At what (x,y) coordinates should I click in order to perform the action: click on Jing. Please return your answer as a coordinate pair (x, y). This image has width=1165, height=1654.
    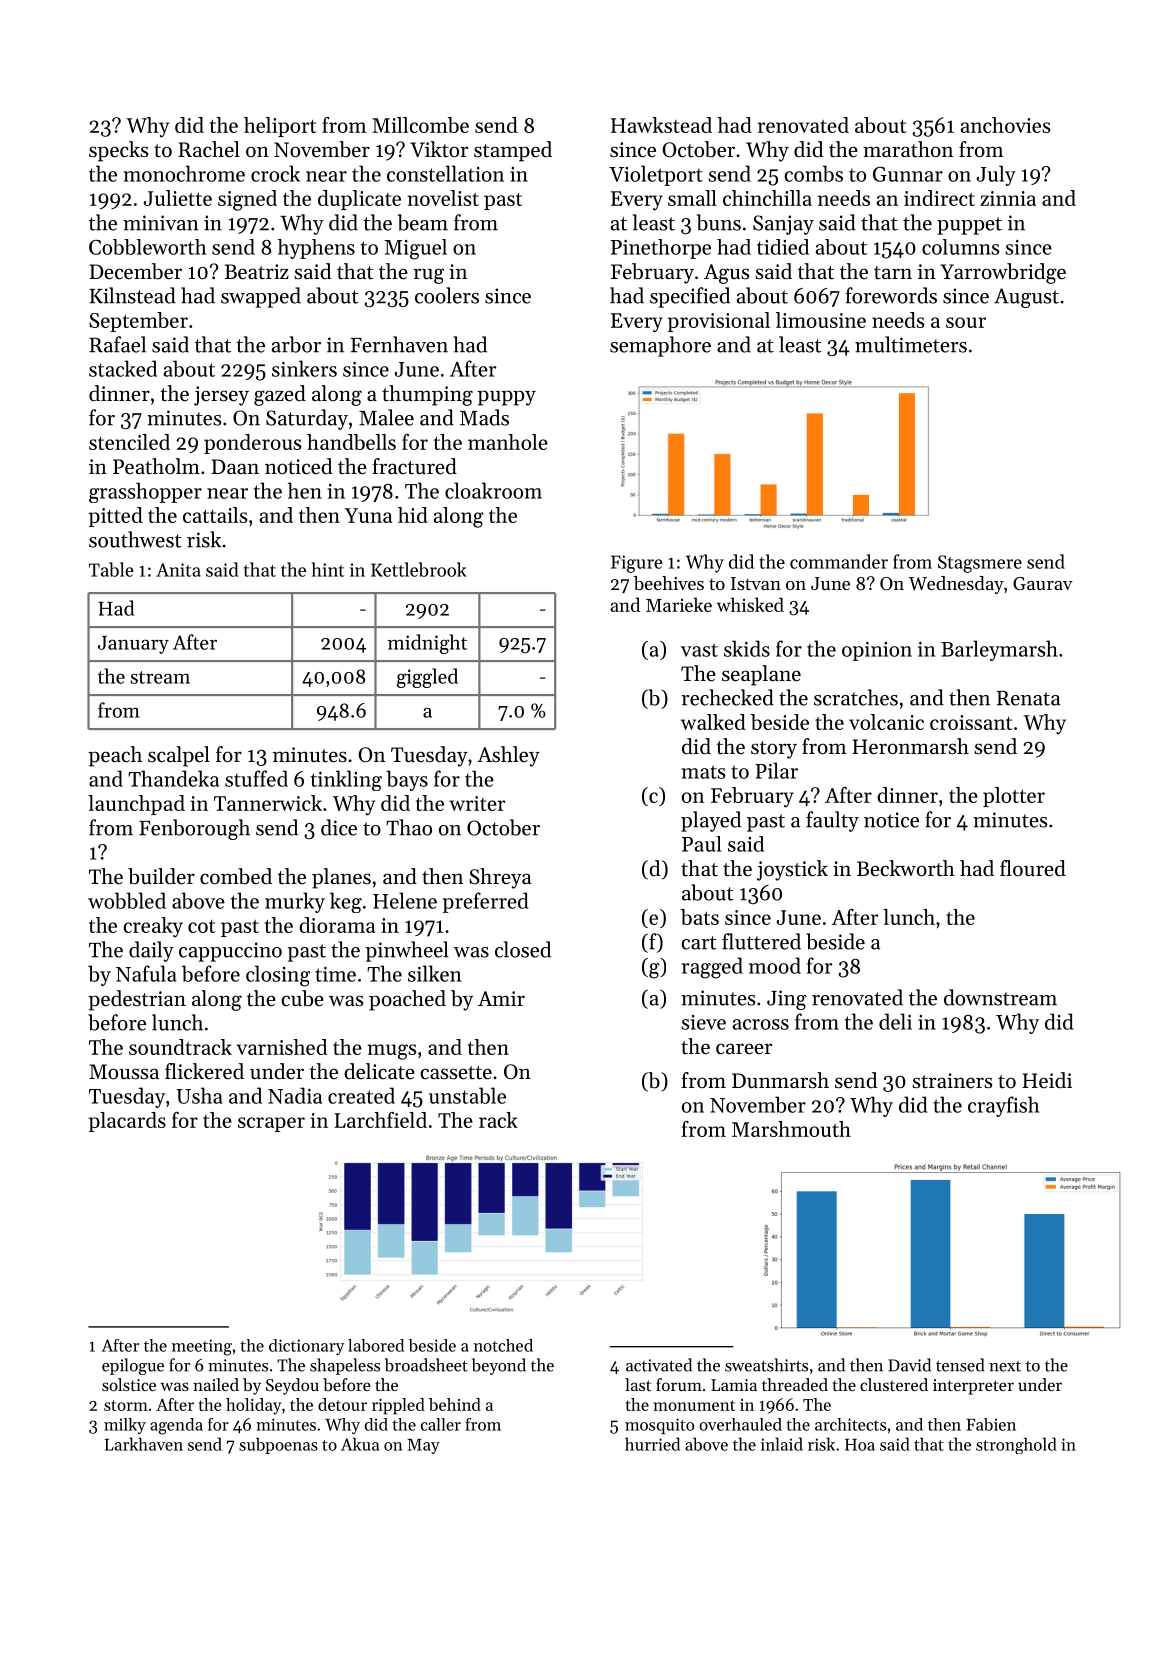
    Looking at the image, I should click on (787, 1000).
